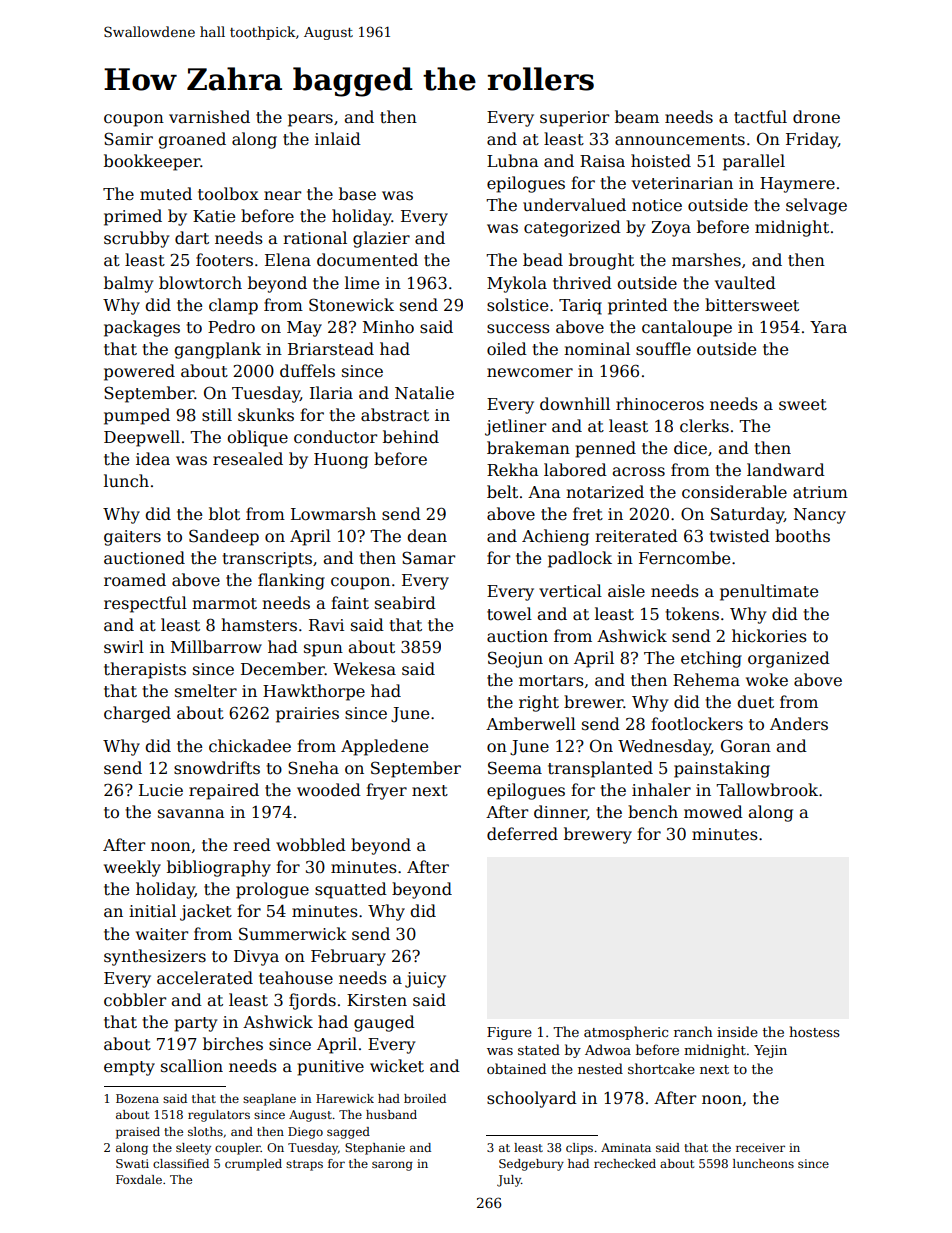 Image resolution: width=952 pixels, height=1233 pixels. What do you see at coordinates (209, 117) in the image?
I see `varnished` at bounding box center [209, 117].
